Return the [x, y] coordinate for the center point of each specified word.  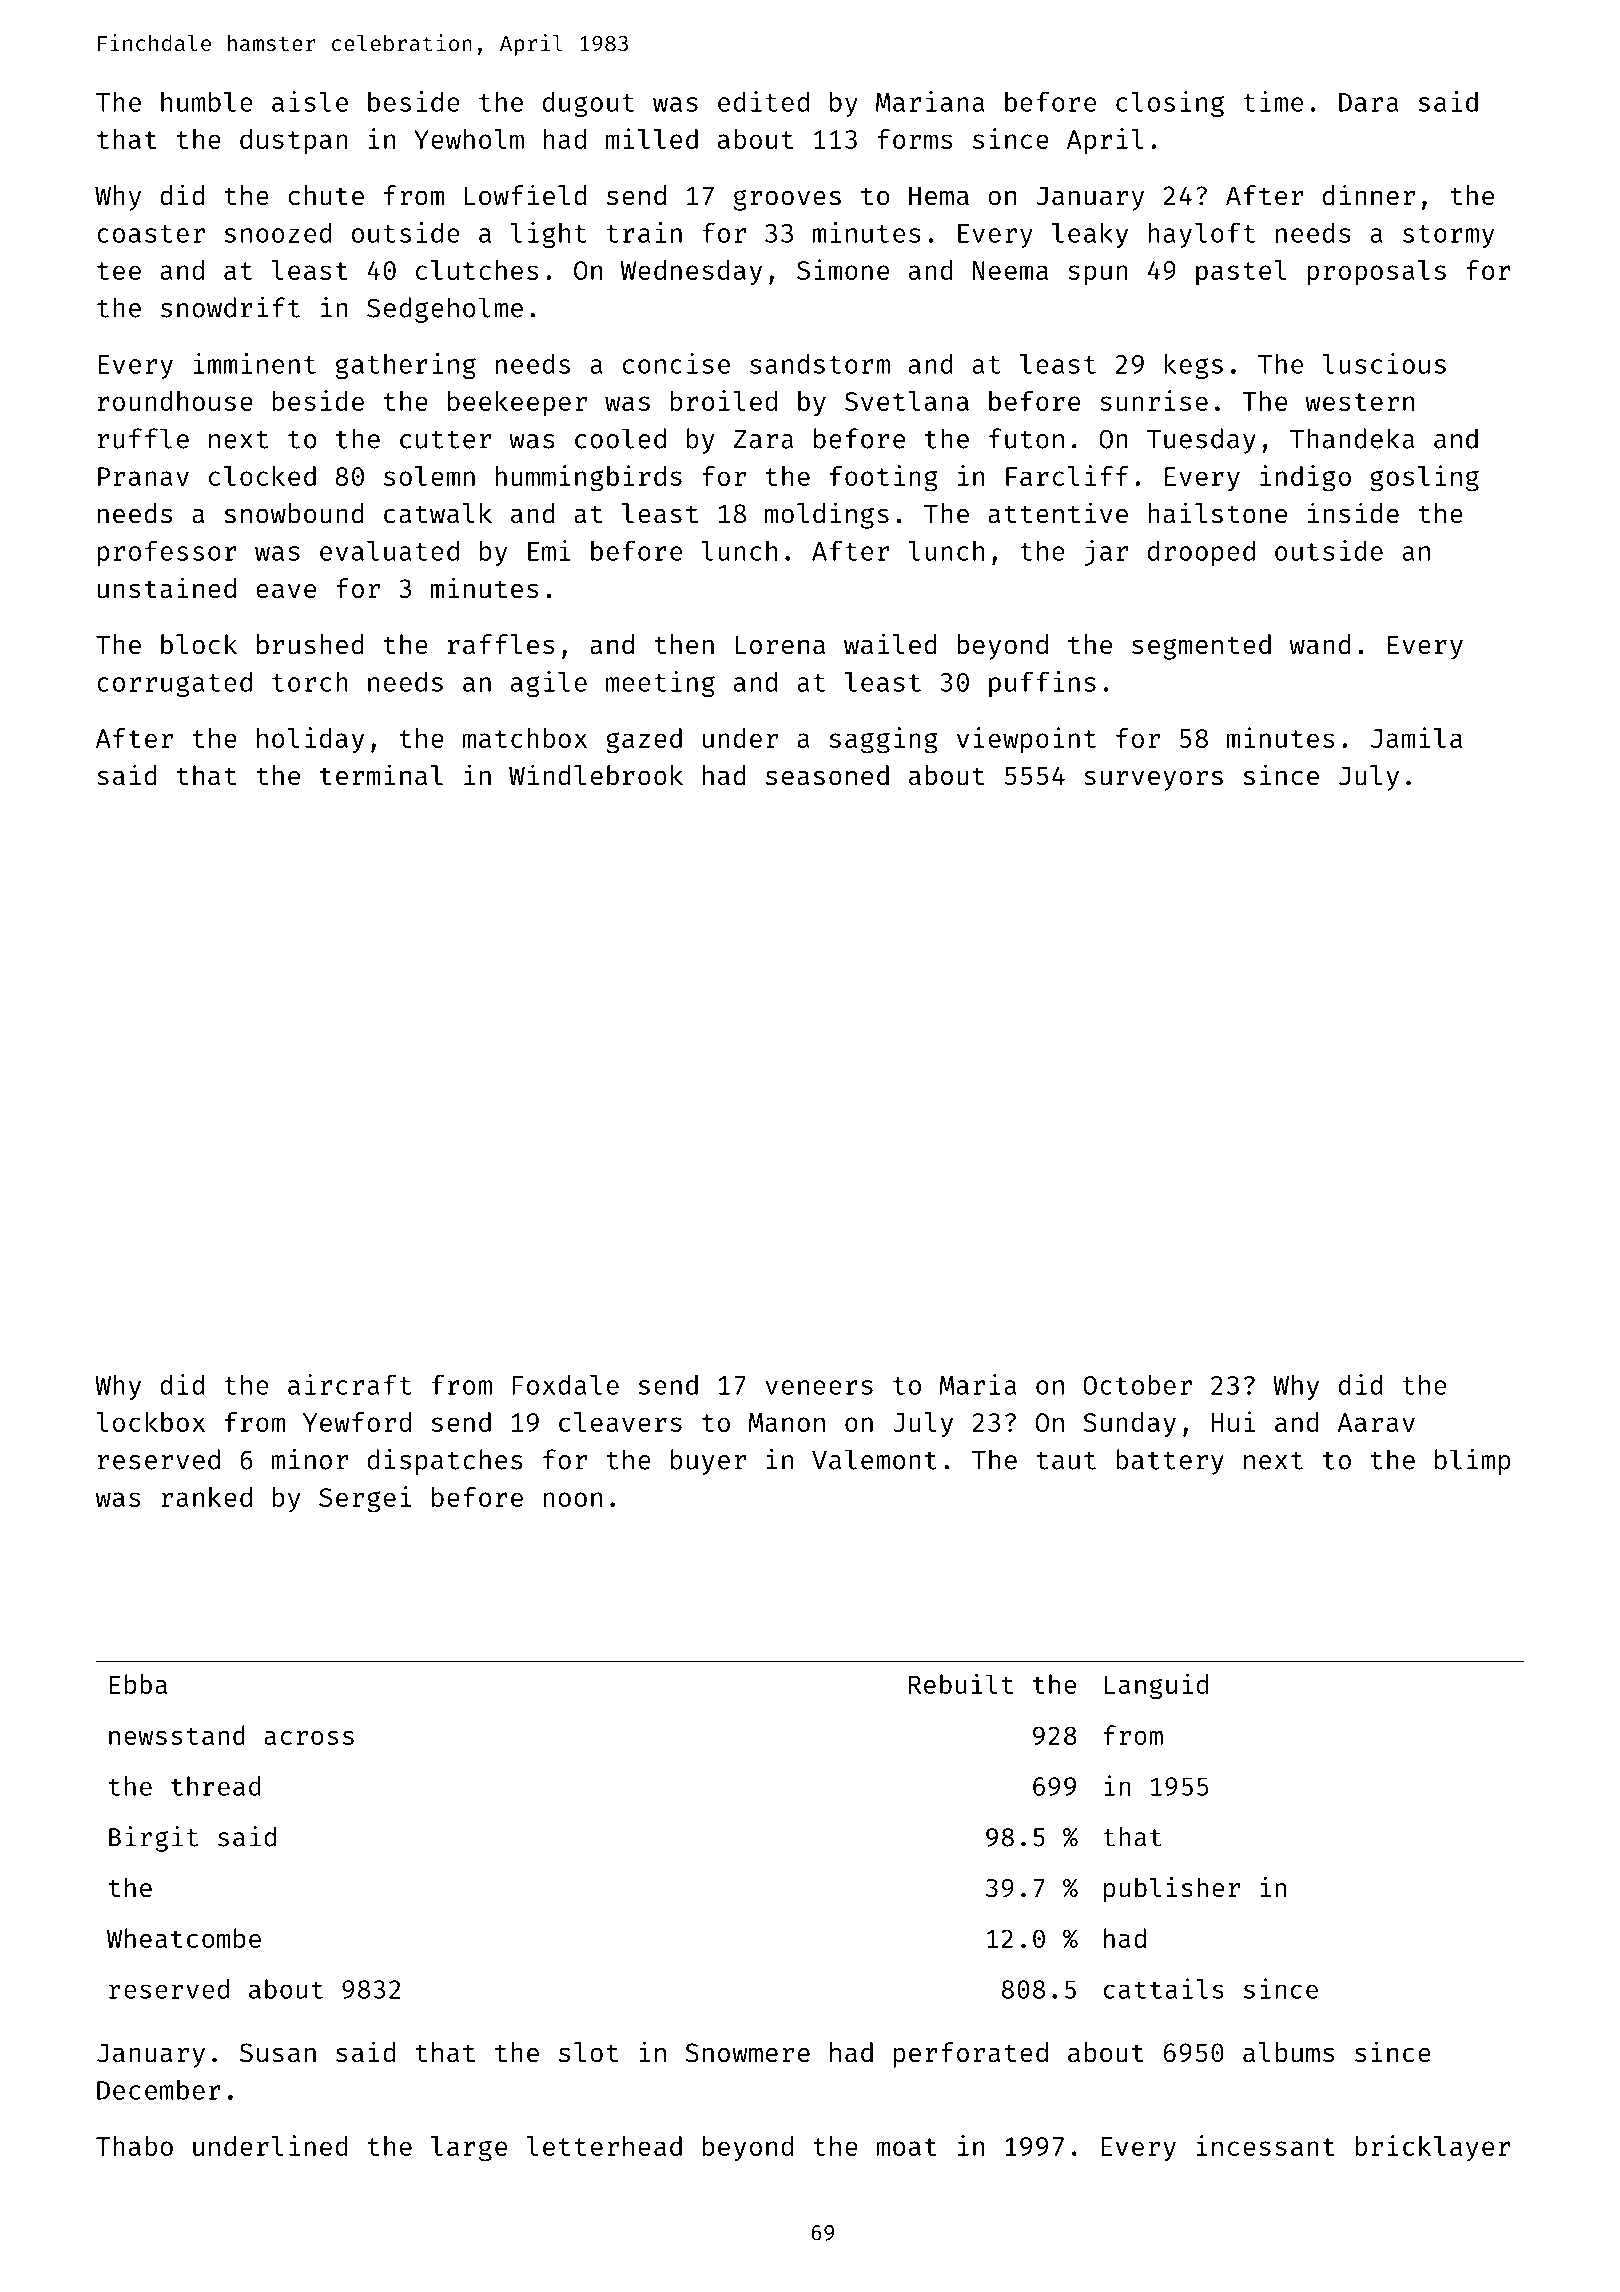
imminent [255, 363]
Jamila [1416, 737]
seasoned [827, 775]
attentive [1058, 513]
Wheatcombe [184, 1938]
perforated [971, 2055]
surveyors [1153, 780]
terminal [381, 775]
